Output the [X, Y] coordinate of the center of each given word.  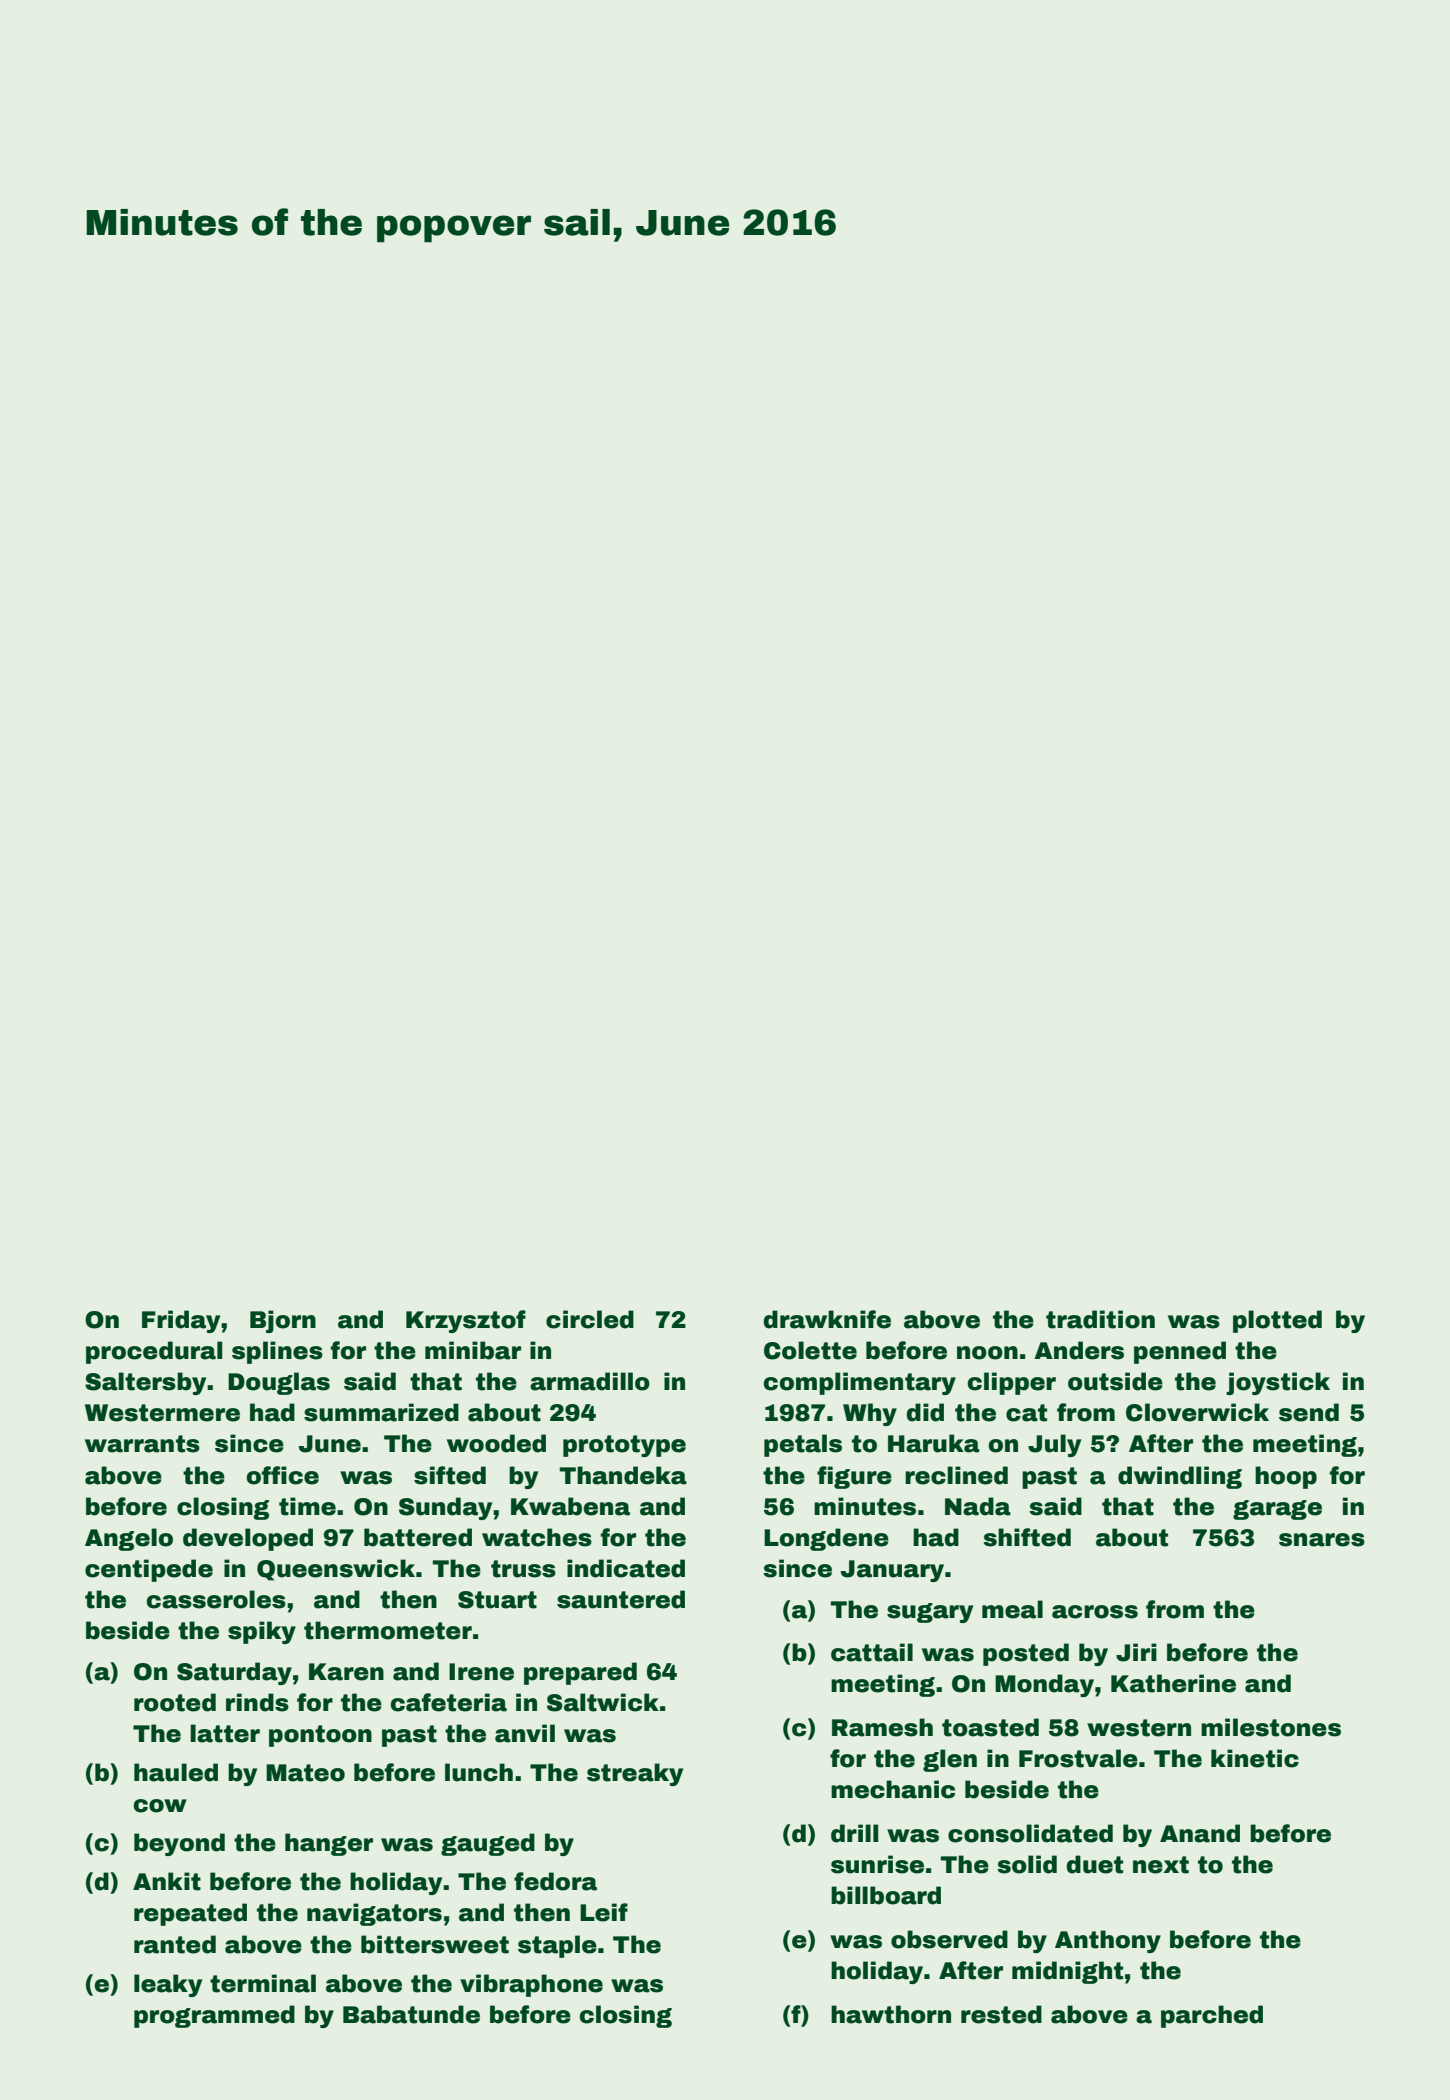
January [892, 1571]
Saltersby [145, 1383]
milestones [1271, 1727]
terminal [263, 1983]
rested [1001, 2014]
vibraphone [531, 1985]
